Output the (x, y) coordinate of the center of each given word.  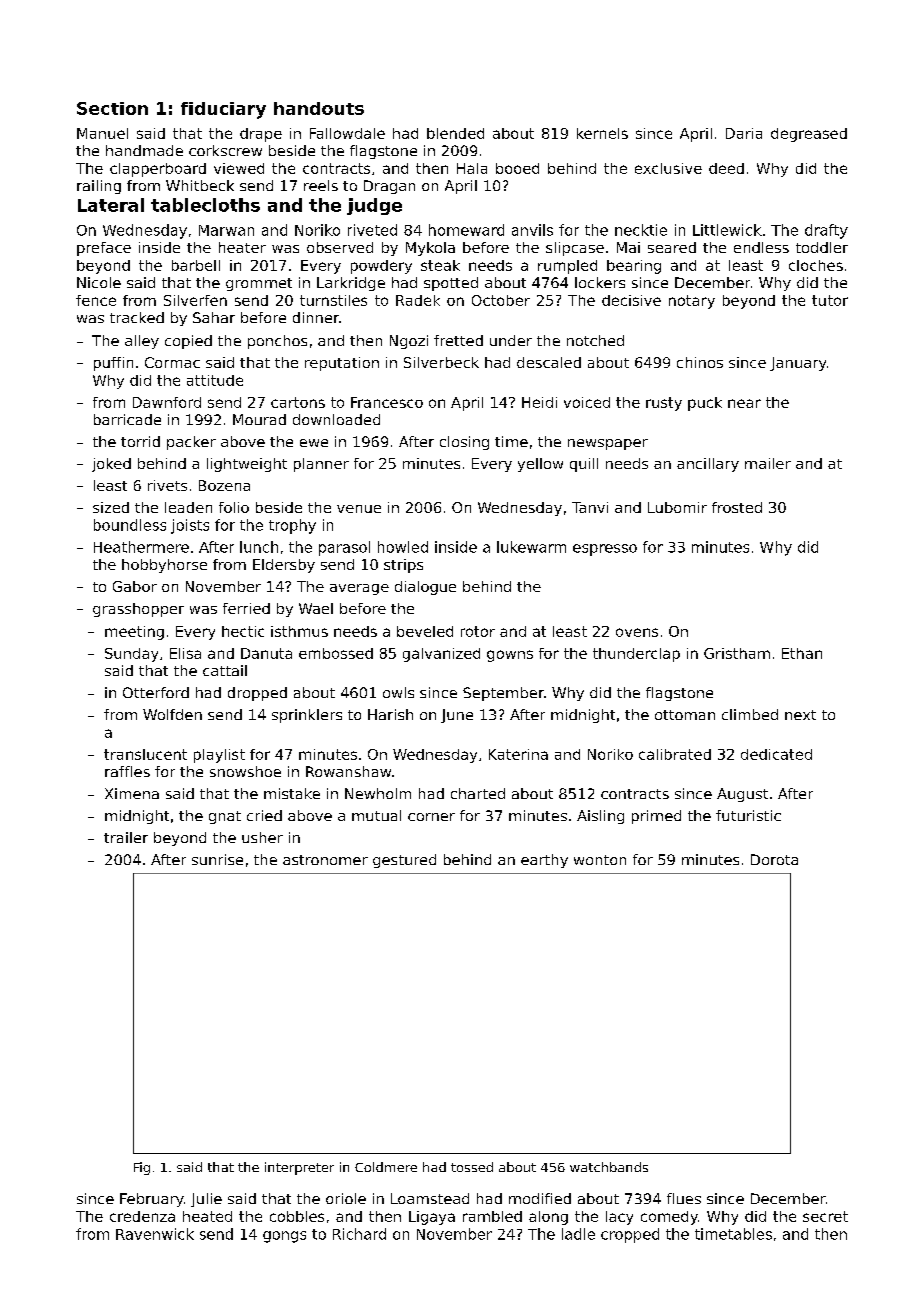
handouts (319, 108)
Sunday (131, 655)
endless (761, 247)
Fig (142, 1168)
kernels (602, 133)
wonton (600, 860)
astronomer (325, 860)
